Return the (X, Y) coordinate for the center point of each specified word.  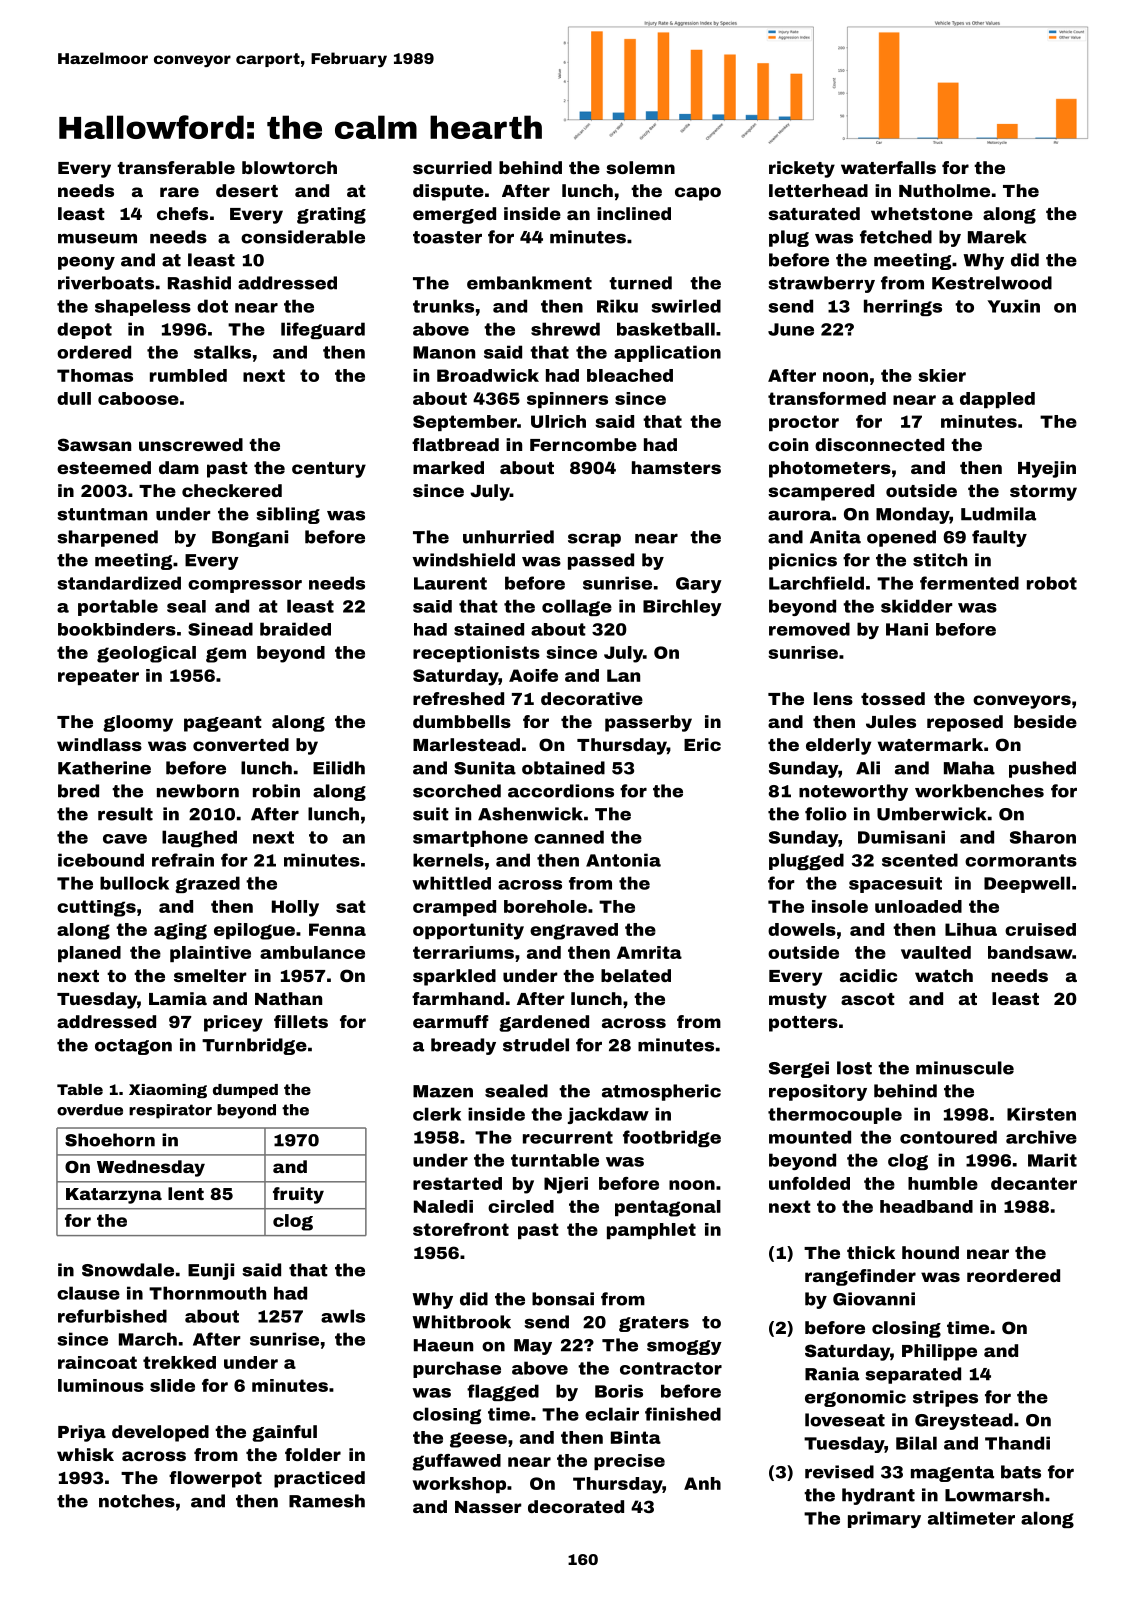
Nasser (488, 1507)
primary (884, 1519)
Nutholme (944, 190)
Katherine (104, 768)
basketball (666, 329)
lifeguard (323, 330)
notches (137, 1501)
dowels (802, 929)
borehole (545, 906)
